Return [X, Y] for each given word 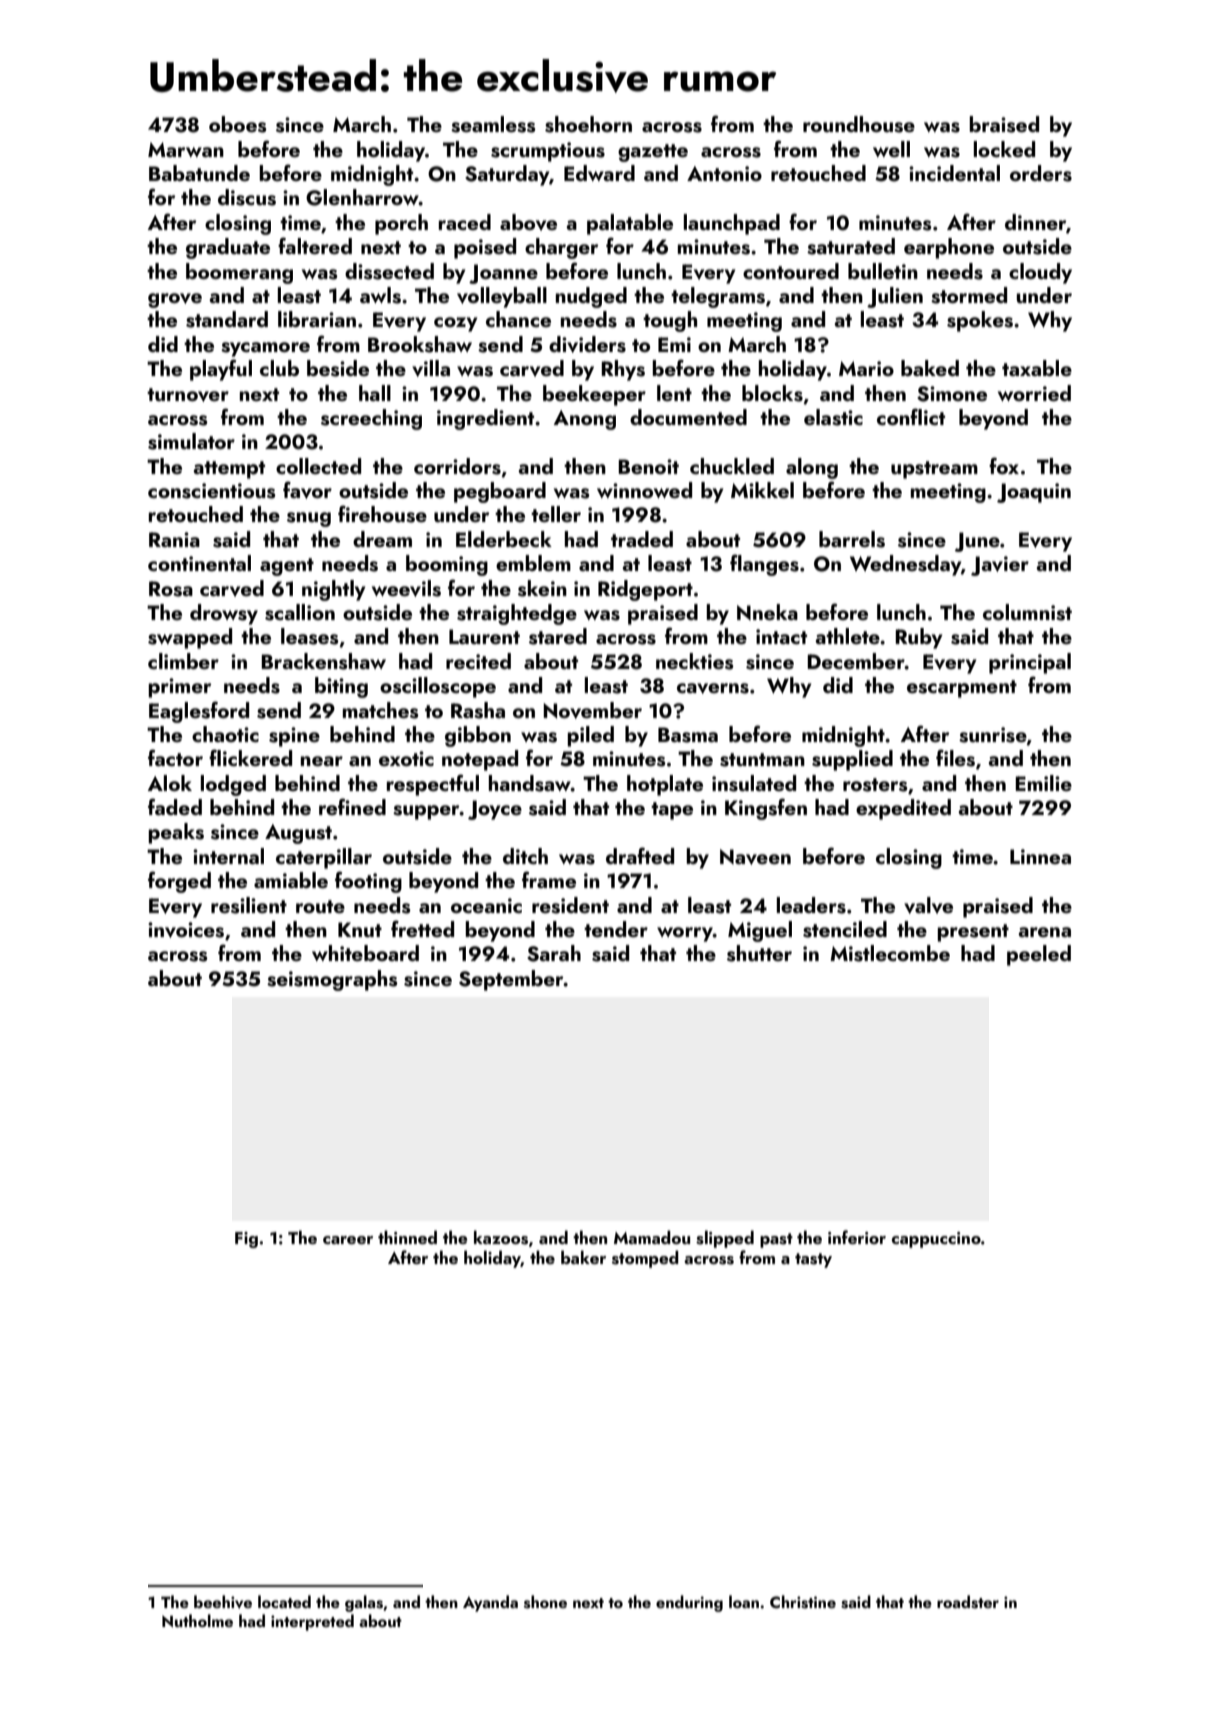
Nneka [767, 612]
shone [545, 1602]
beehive [223, 1602]
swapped [190, 638]
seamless [493, 124]
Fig [246, 1240]
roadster [968, 1602]
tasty [813, 1260]
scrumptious [548, 152]
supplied [852, 760]
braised [1004, 124]
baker [583, 1257]
